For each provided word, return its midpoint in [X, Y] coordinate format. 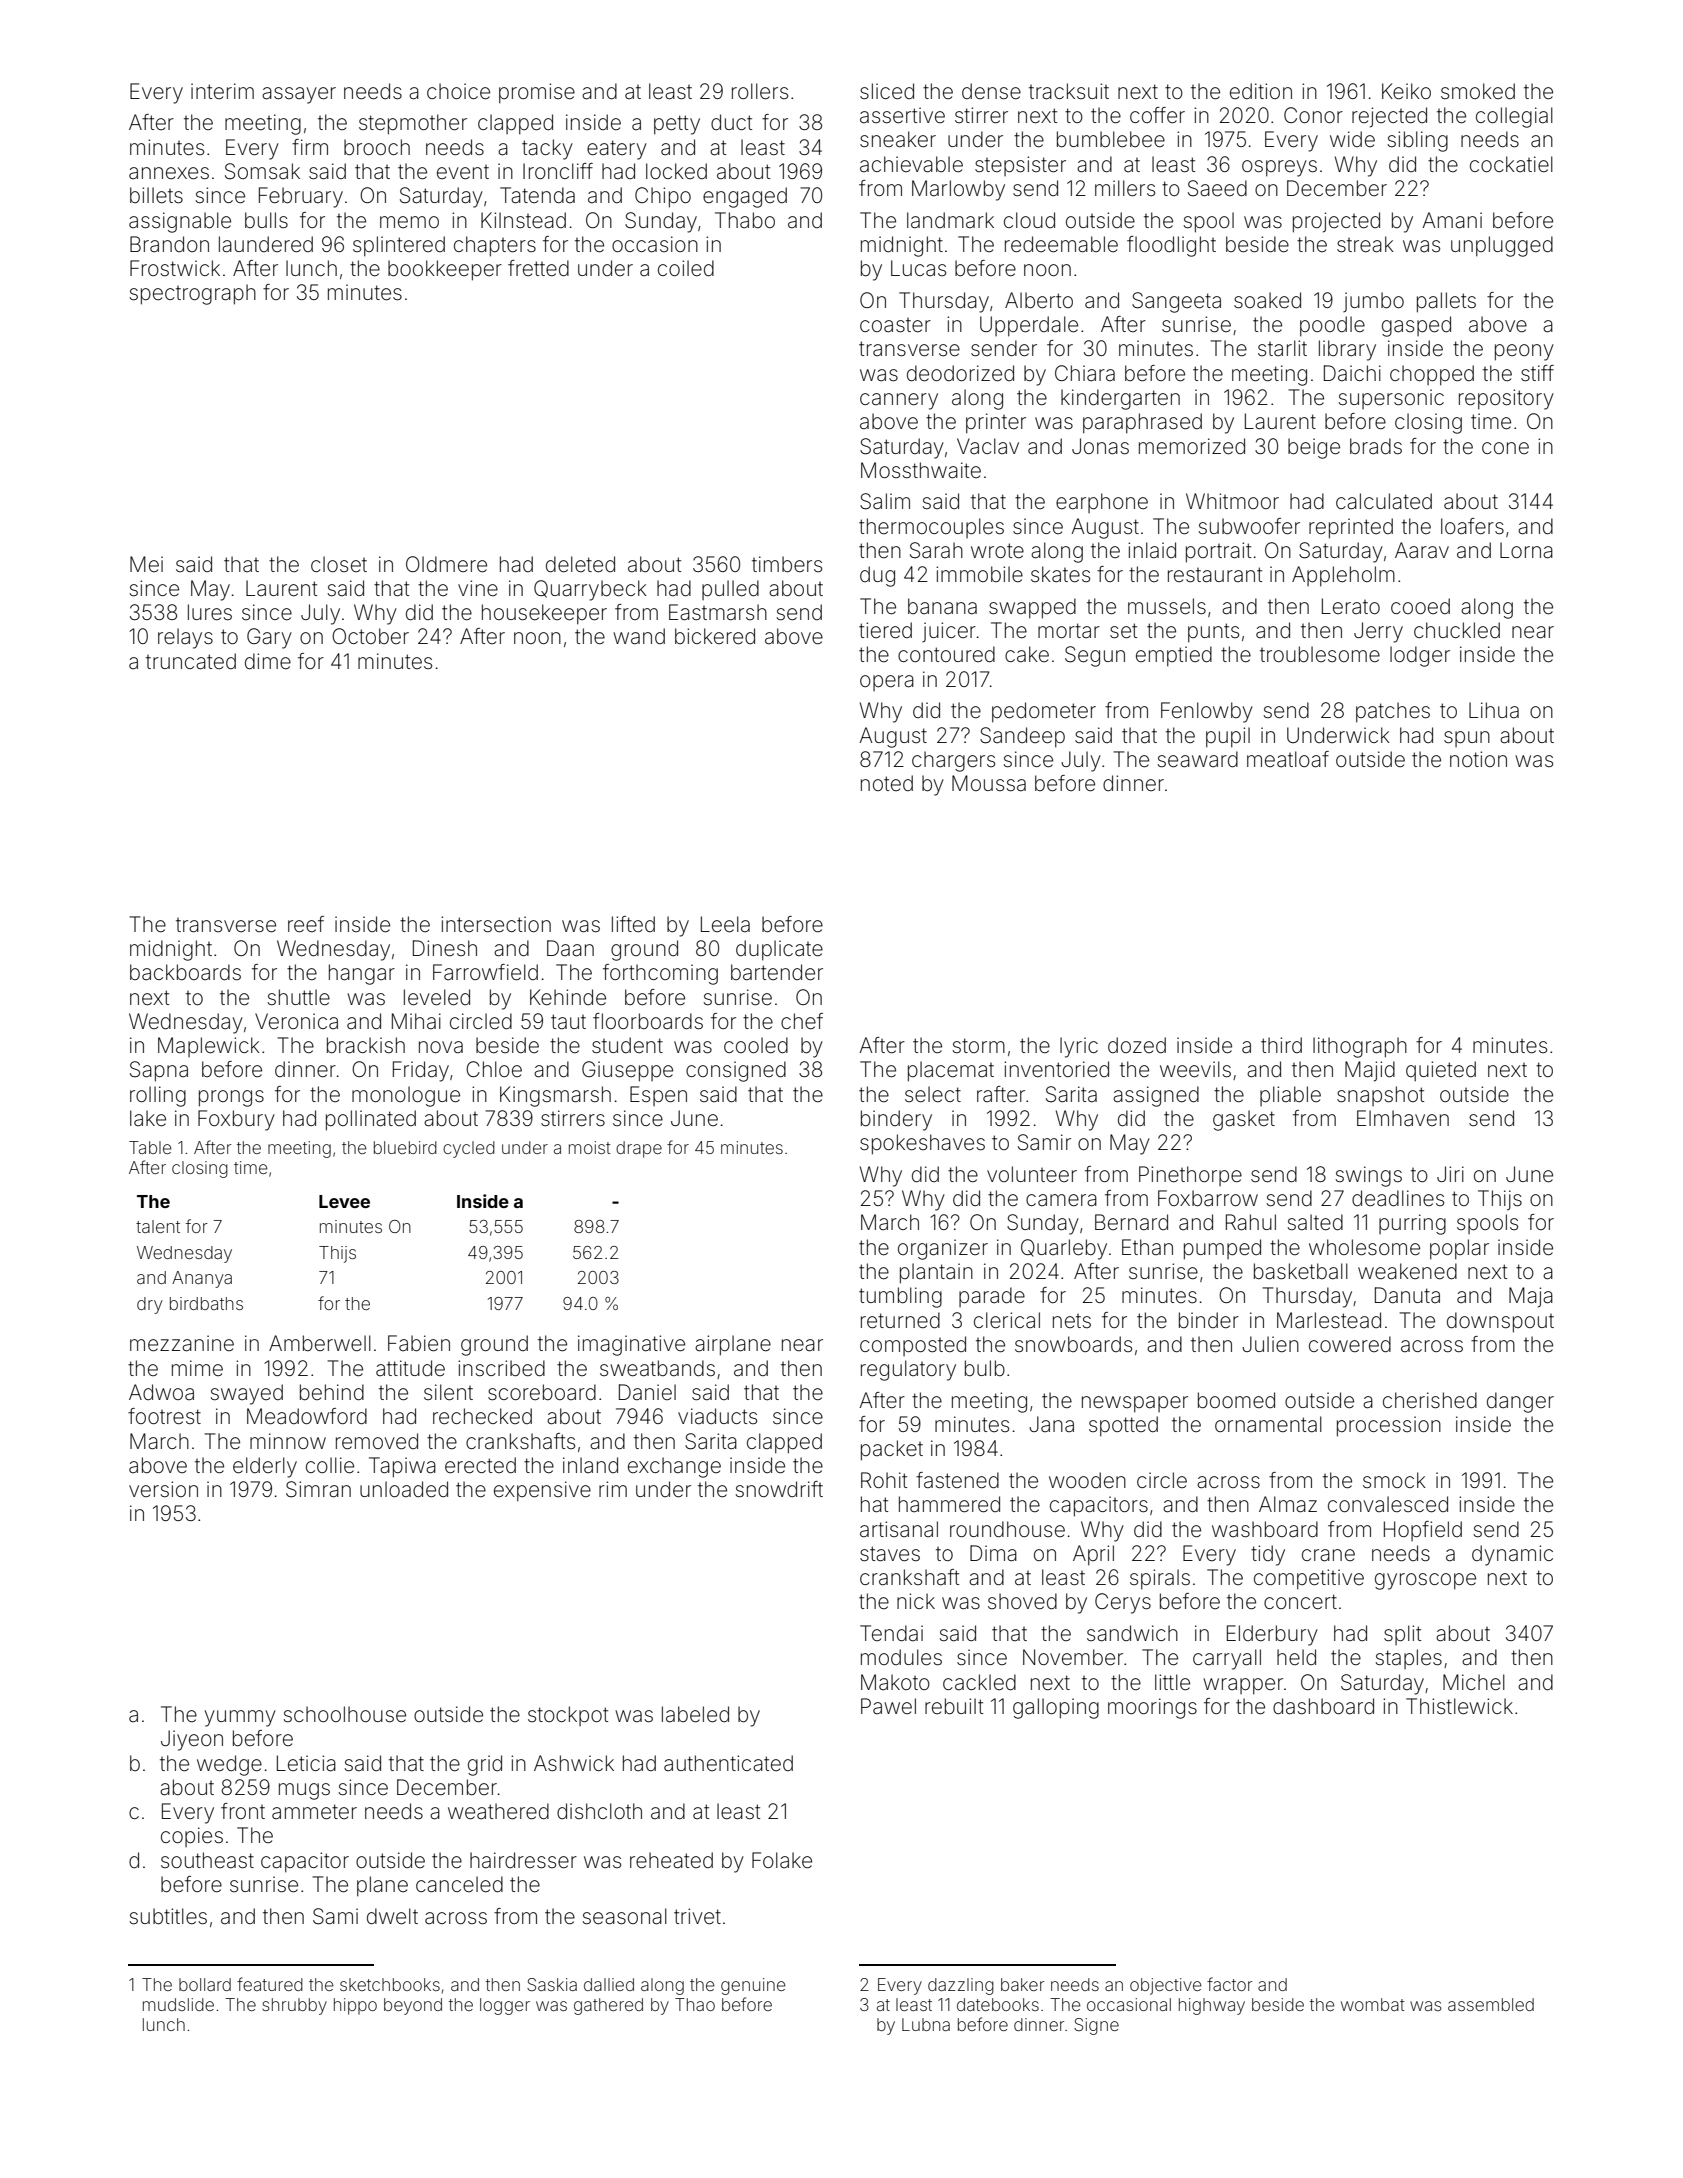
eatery [617, 150]
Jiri [1450, 1174]
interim [222, 91]
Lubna [926, 2024]
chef [802, 1021]
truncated [191, 661]
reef [306, 924]
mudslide [178, 2004]
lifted [633, 924]
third [1281, 1045]
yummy [240, 1718]
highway [1212, 2006]
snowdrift [779, 1489]
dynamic [1512, 1555]
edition [1261, 91]
